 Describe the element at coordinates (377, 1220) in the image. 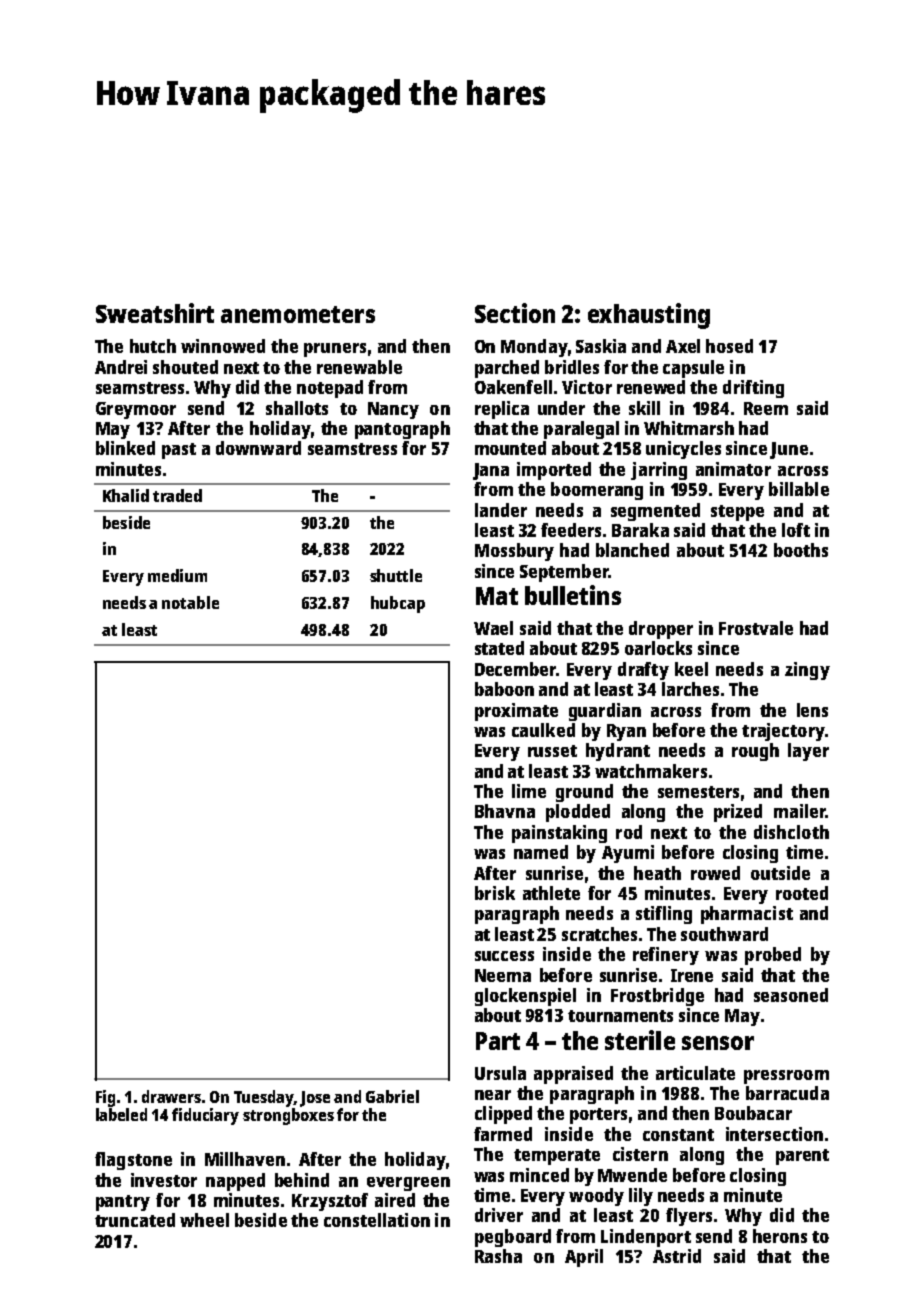

I see `constellation` at that location.
